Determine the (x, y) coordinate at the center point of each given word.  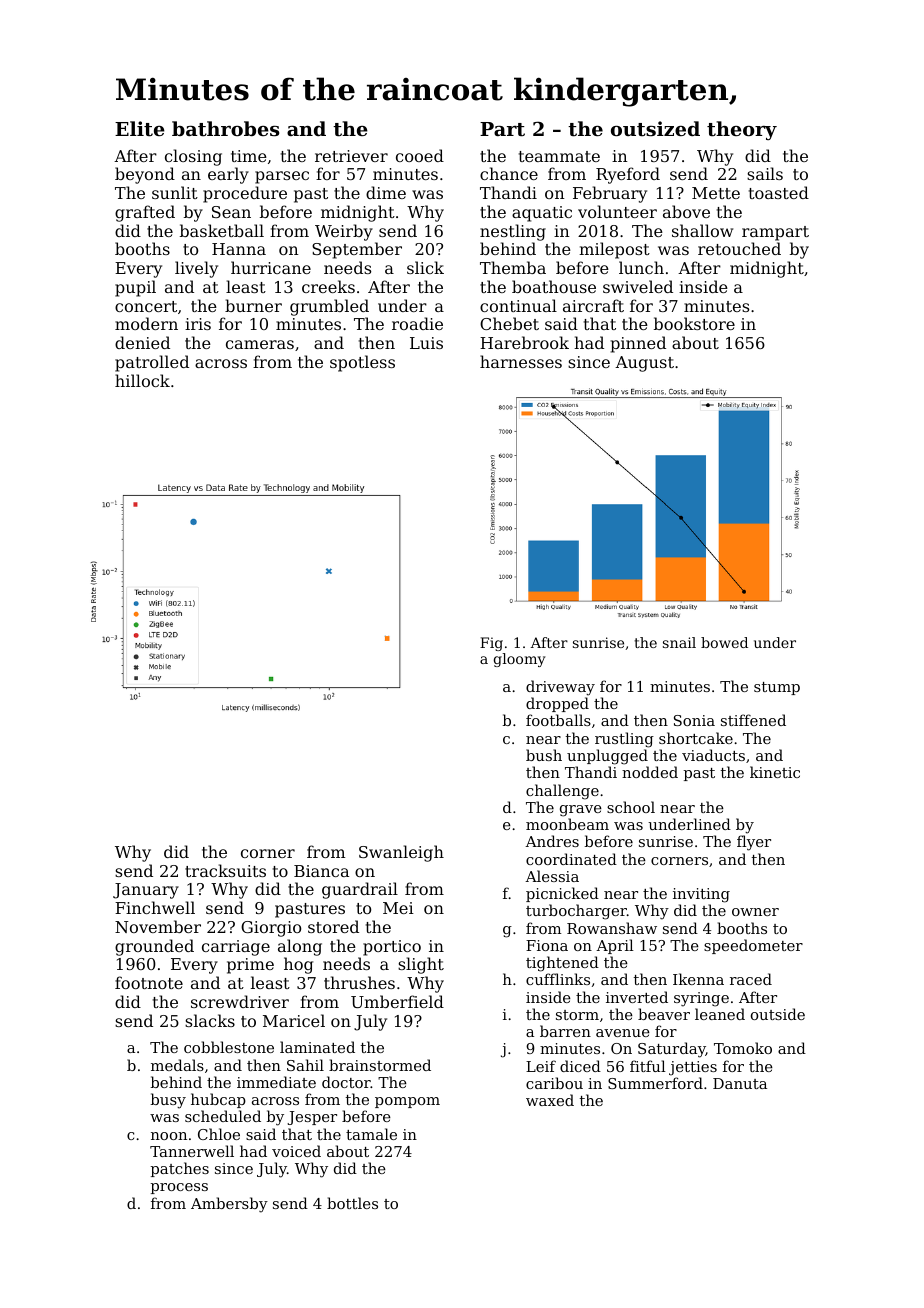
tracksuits (225, 870)
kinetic (775, 772)
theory (742, 130)
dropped (557, 704)
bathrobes (225, 129)
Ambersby (229, 1205)
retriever (351, 156)
